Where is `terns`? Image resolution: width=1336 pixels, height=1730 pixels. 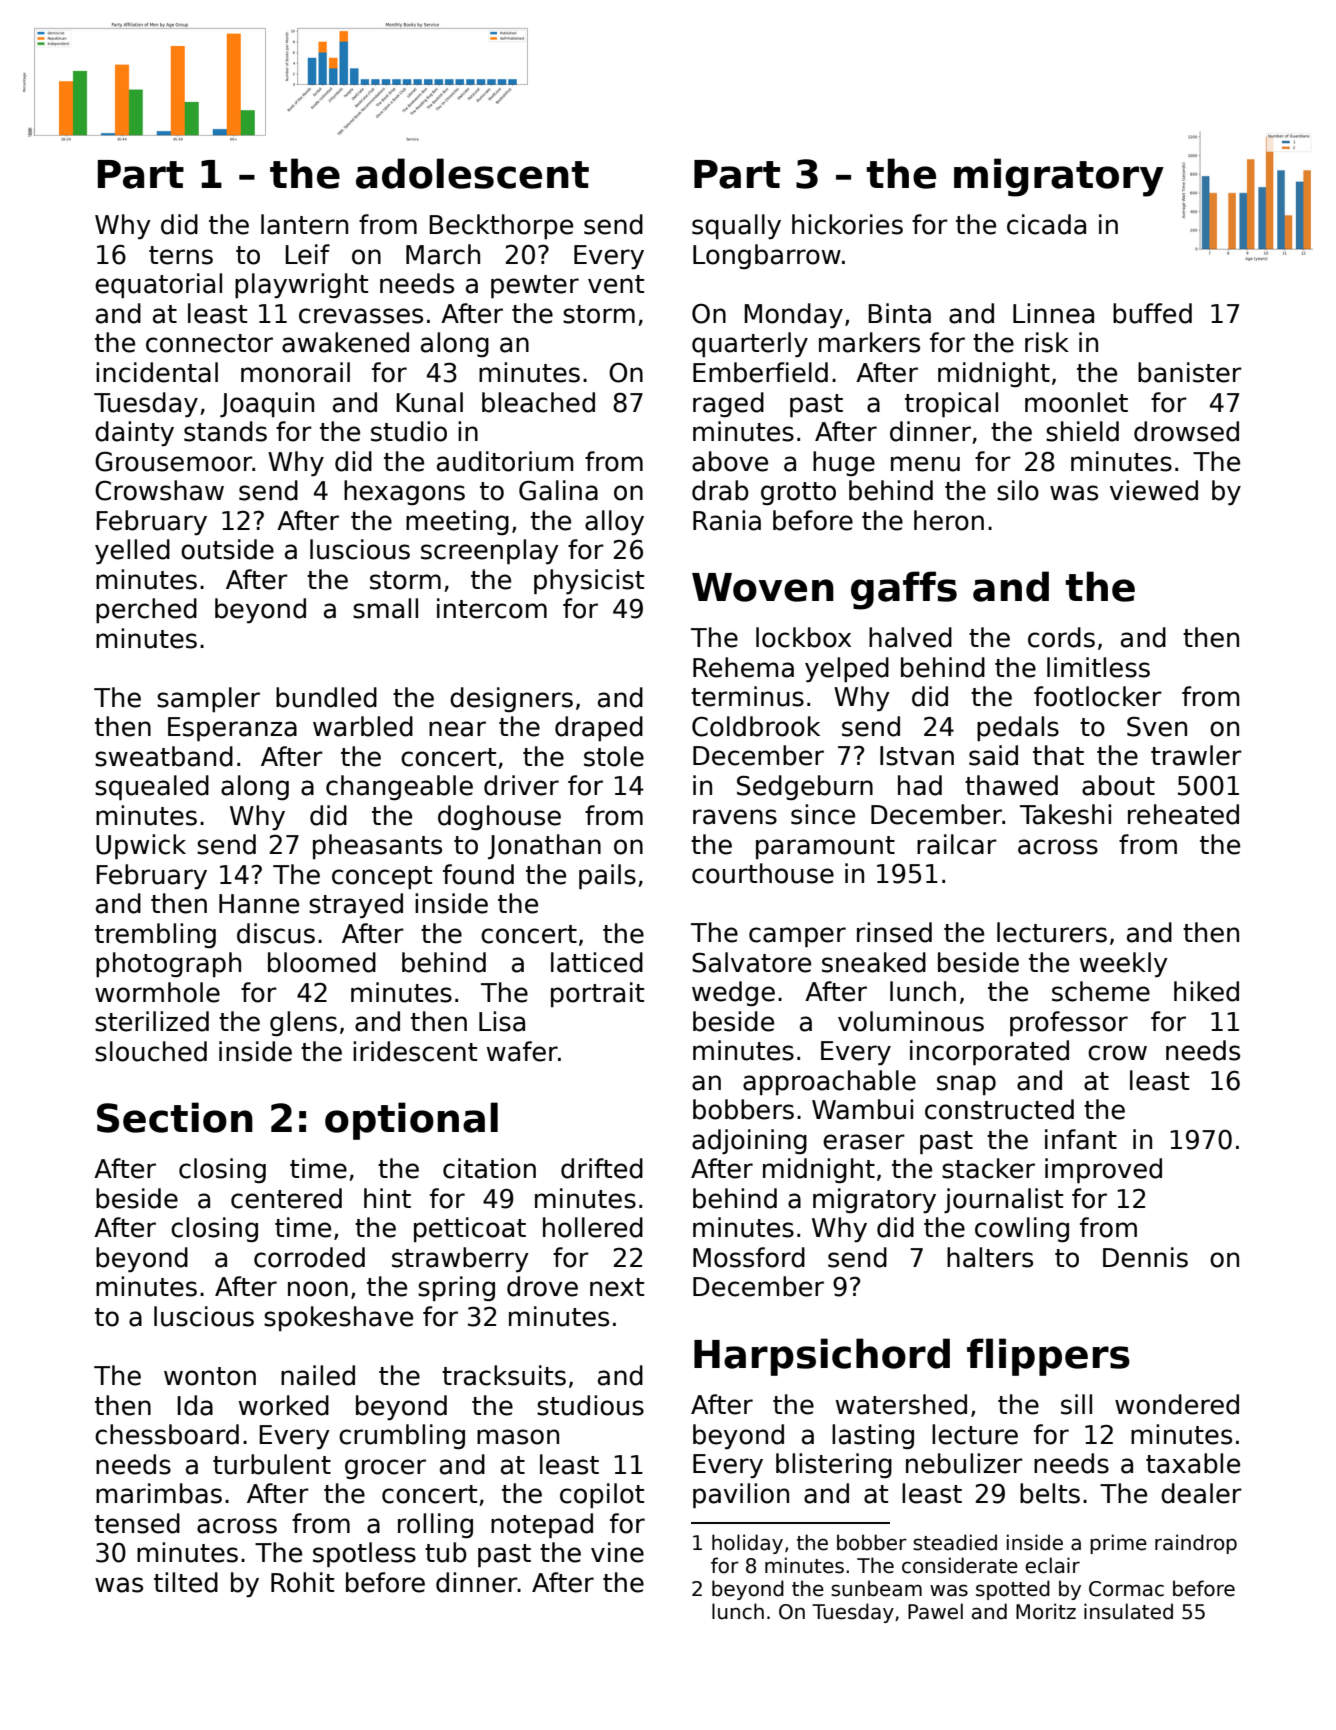
terns is located at coordinates (181, 255).
